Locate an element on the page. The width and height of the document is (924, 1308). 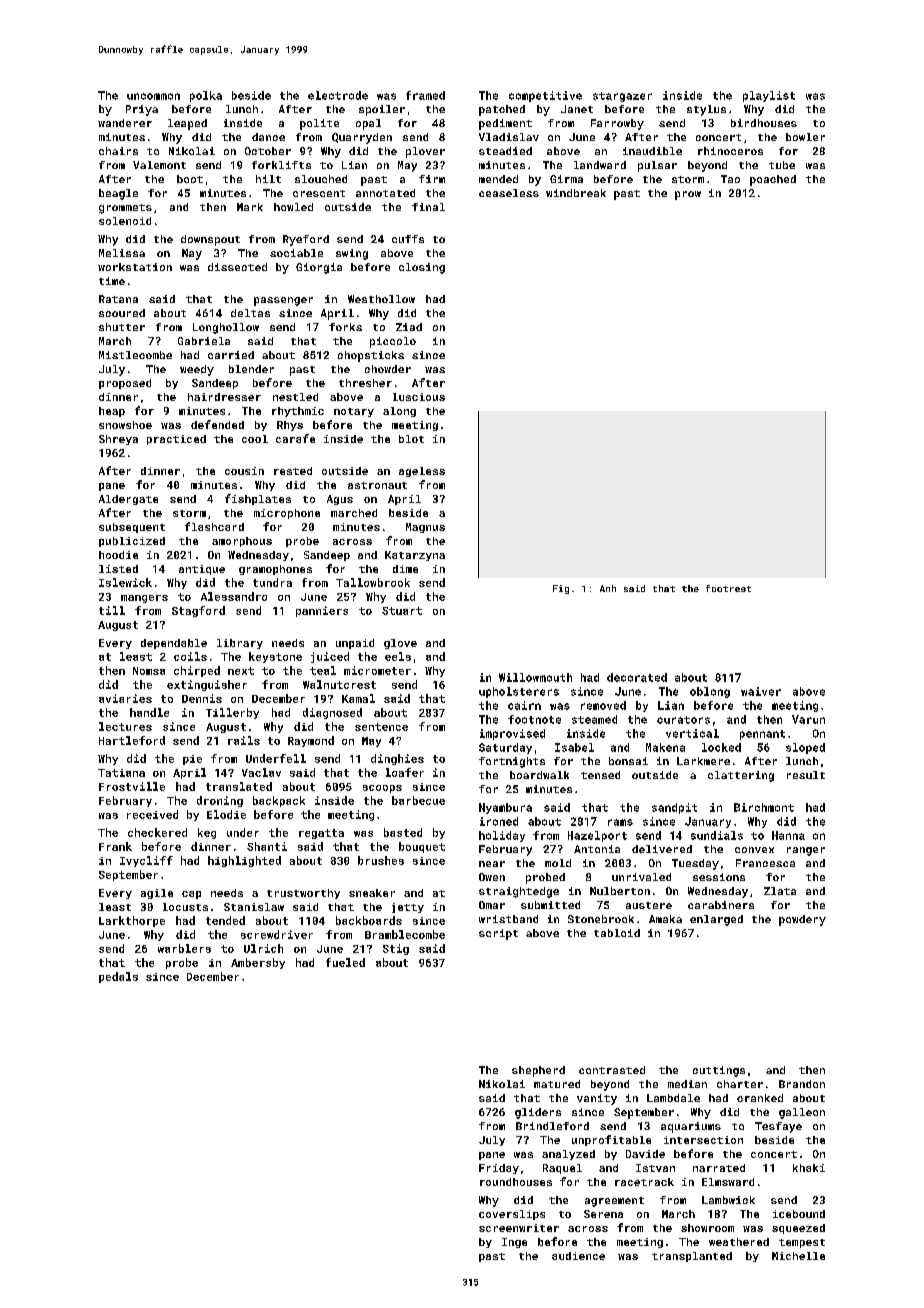
downspout is located at coordinates (210, 240).
